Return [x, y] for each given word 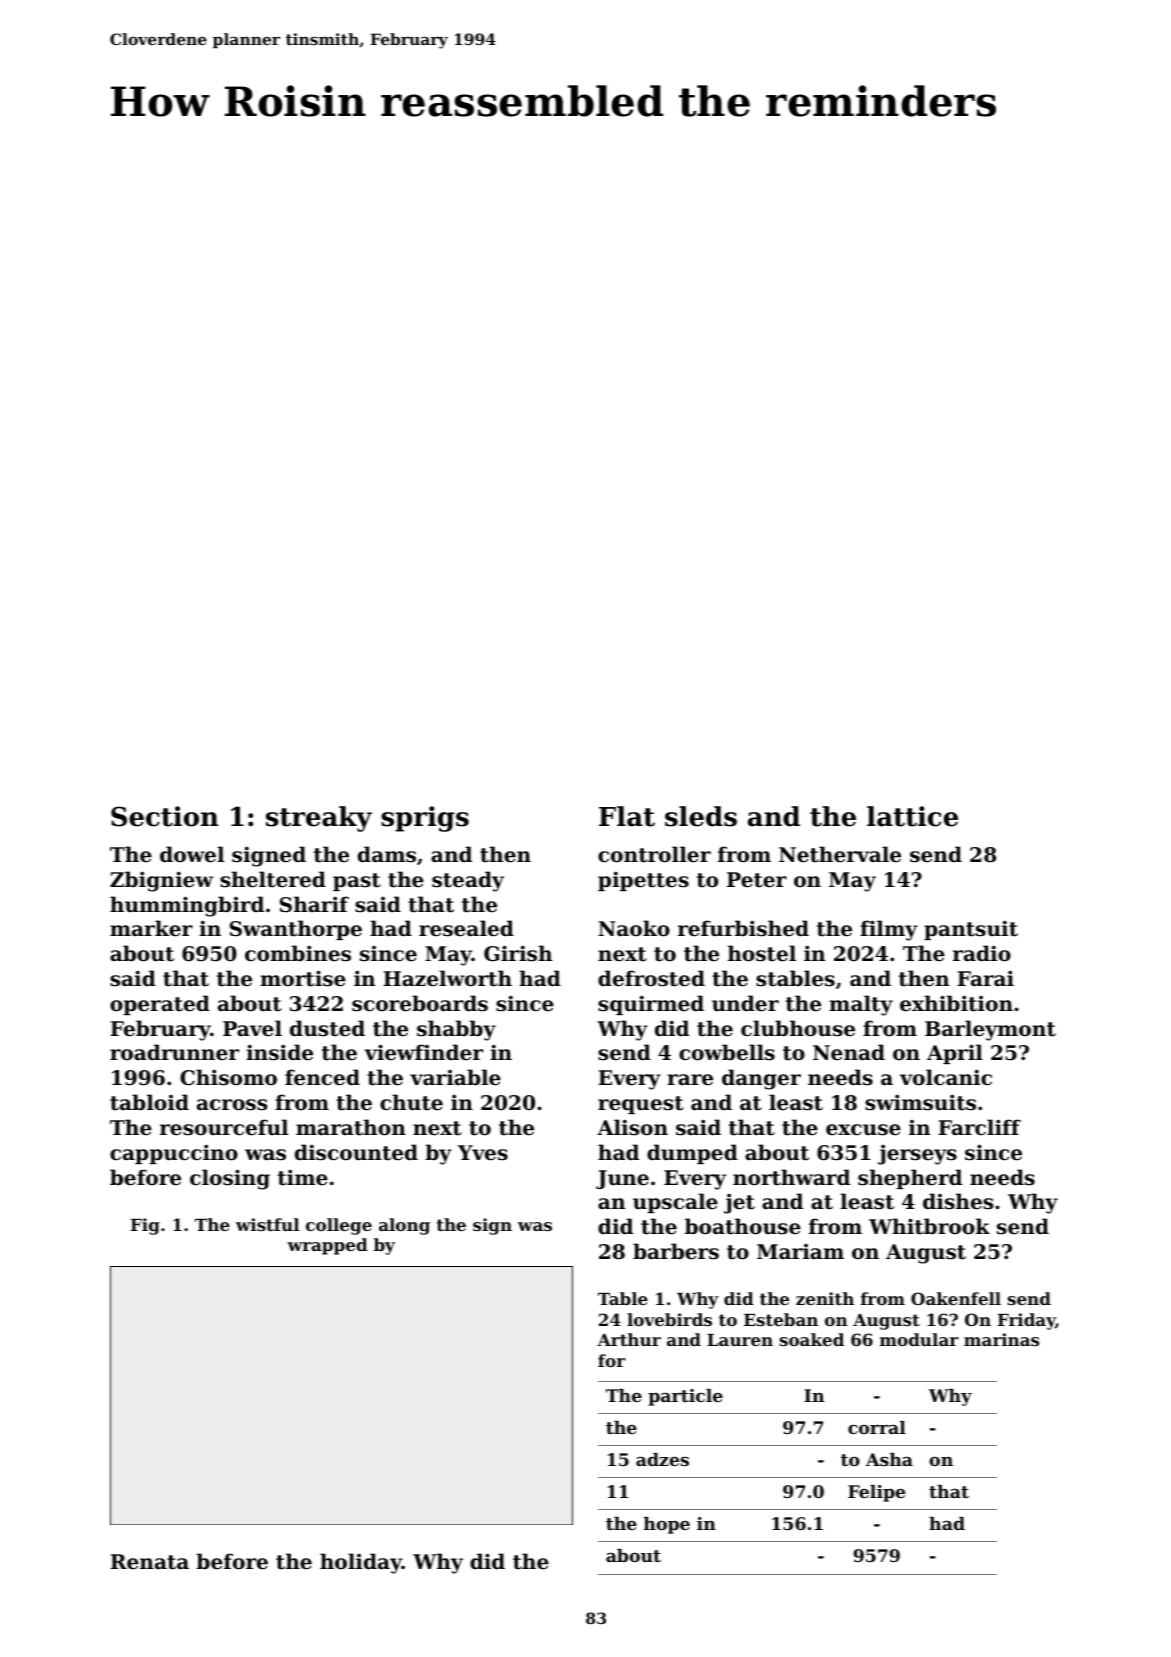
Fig [145, 1226]
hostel [762, 953]
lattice [912, 816]
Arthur [629, 1339]
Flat [627, 816]
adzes [662, 1459]
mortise [303, 978]
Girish [518, 953]
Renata [149, 1562]
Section [165, 816]
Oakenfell [956, 1298]
